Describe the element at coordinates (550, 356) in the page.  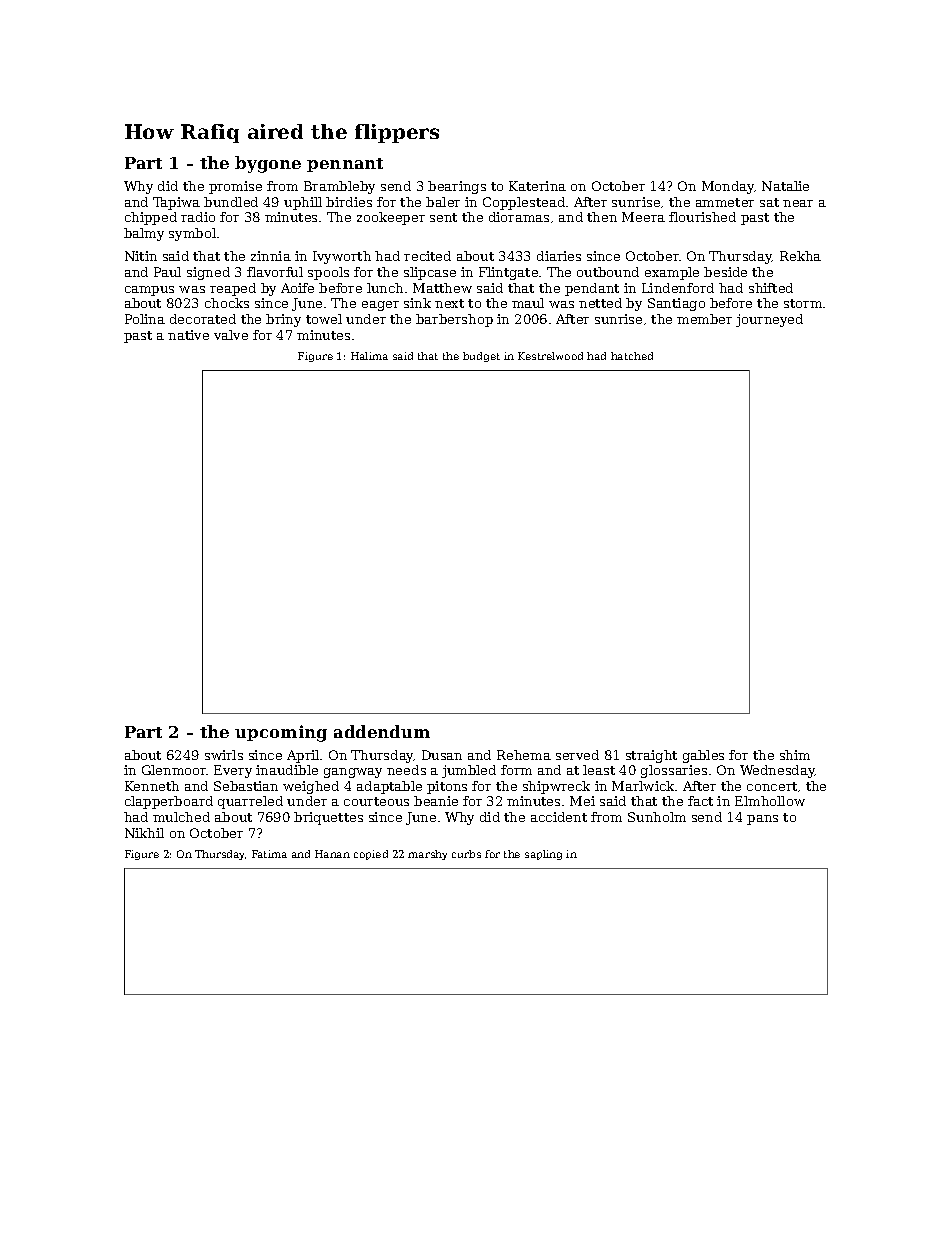
I see `Kestrelwood` at that location.
